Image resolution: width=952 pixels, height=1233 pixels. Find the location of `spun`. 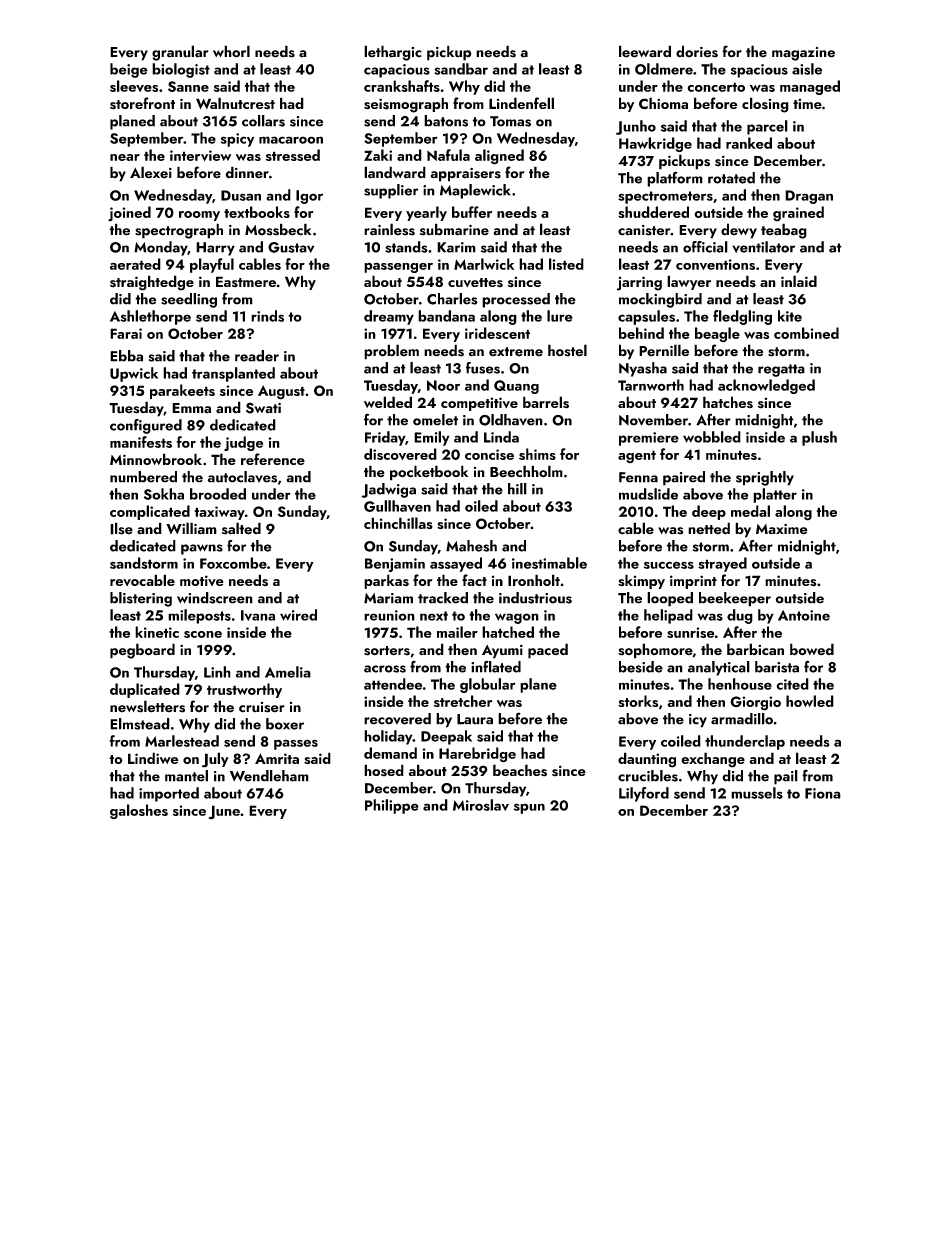

spun is located at coordinates (529, 808).
